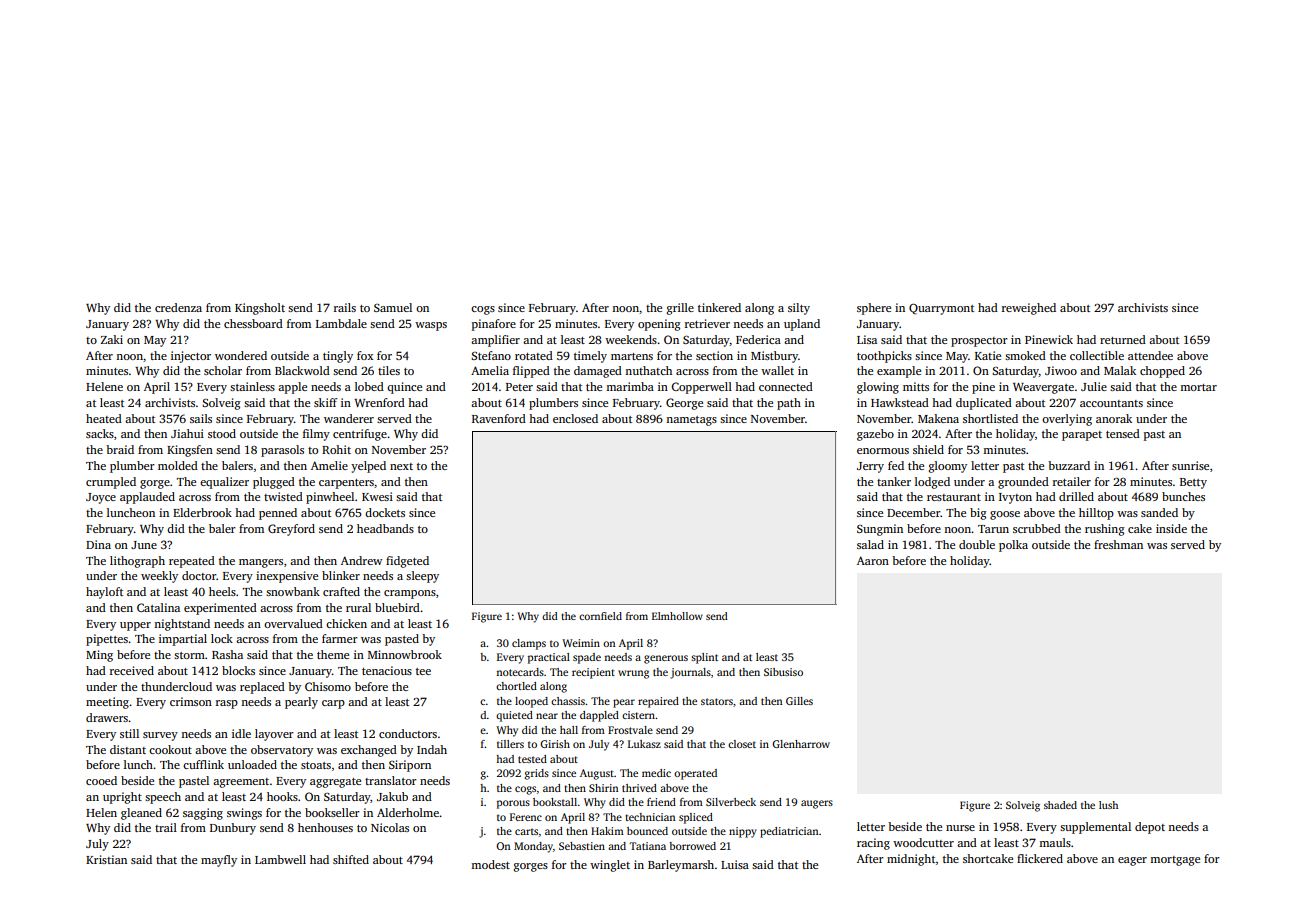  What do you see at coordinates (520, 672) in the screenshot?
I see `notecards` at bounding box center [520, 672].
